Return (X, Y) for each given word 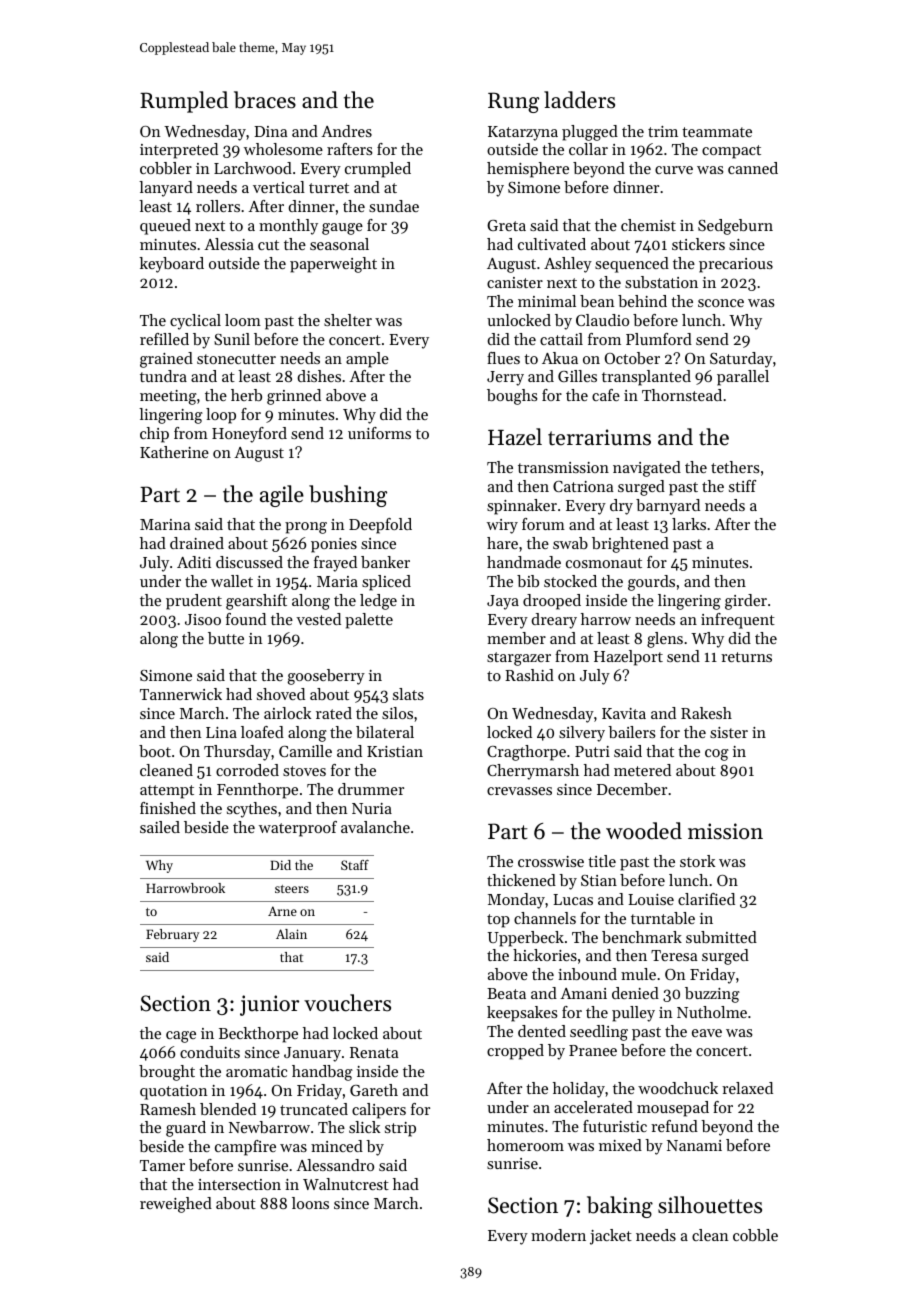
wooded (644, 831)
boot (155, 751)
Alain (291, 934)
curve (674, 170)
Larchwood (253, 168)
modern (558, 1235)
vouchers (347, 1003)
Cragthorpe (526, 753)
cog (717, 755)
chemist (648, 225)
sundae (394, 206)
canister (515, 282)
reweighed (176, 1205)
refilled (164, 339)
